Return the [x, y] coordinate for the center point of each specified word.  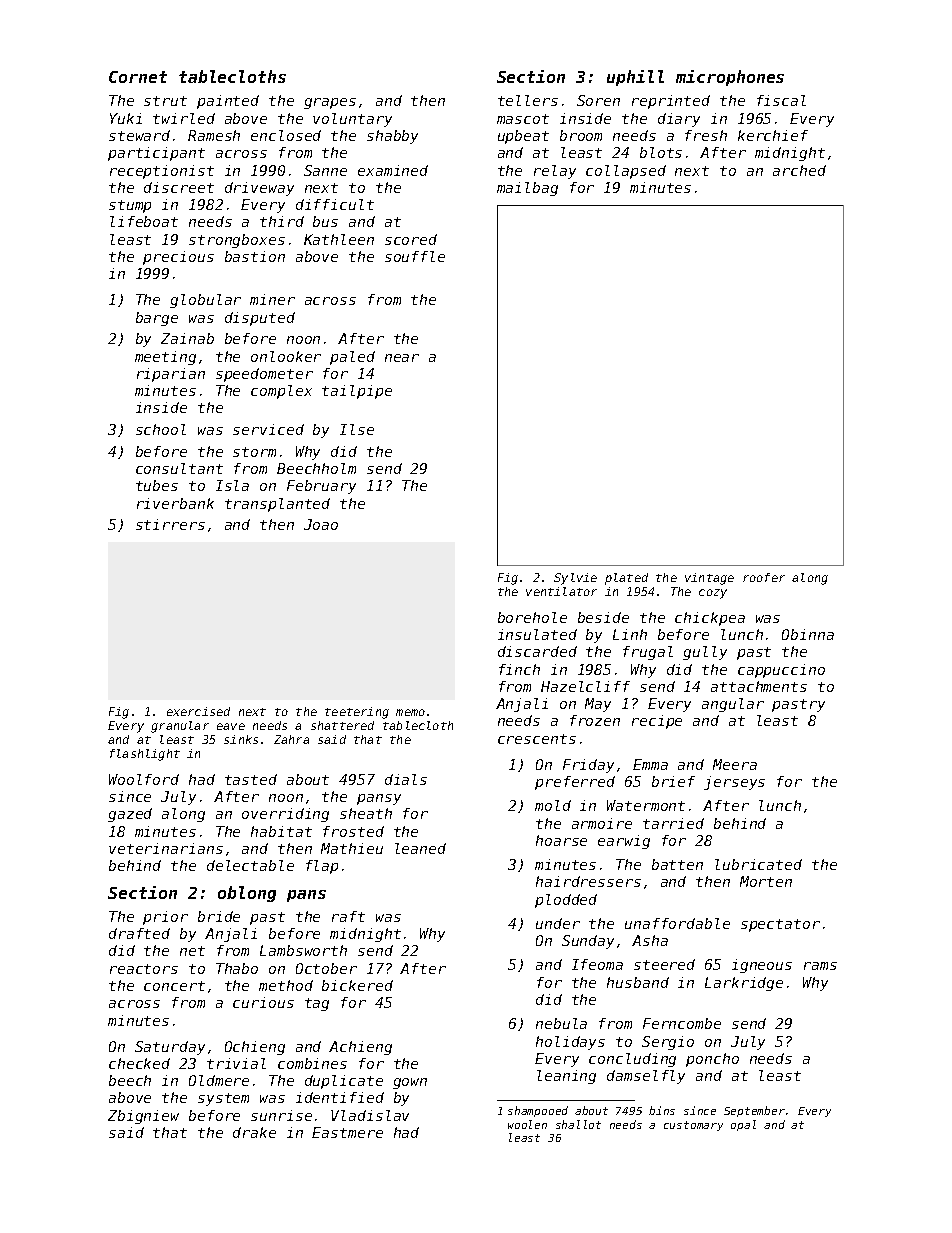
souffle [415, 256]
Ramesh [214, 135]
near [402, 358]
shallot [578, 1124]
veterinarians [166, 848]
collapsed [626, 172]
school [161, 429]
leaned [420, 848]
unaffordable [677, 923]
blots [661, 152]
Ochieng [255, 1048]
